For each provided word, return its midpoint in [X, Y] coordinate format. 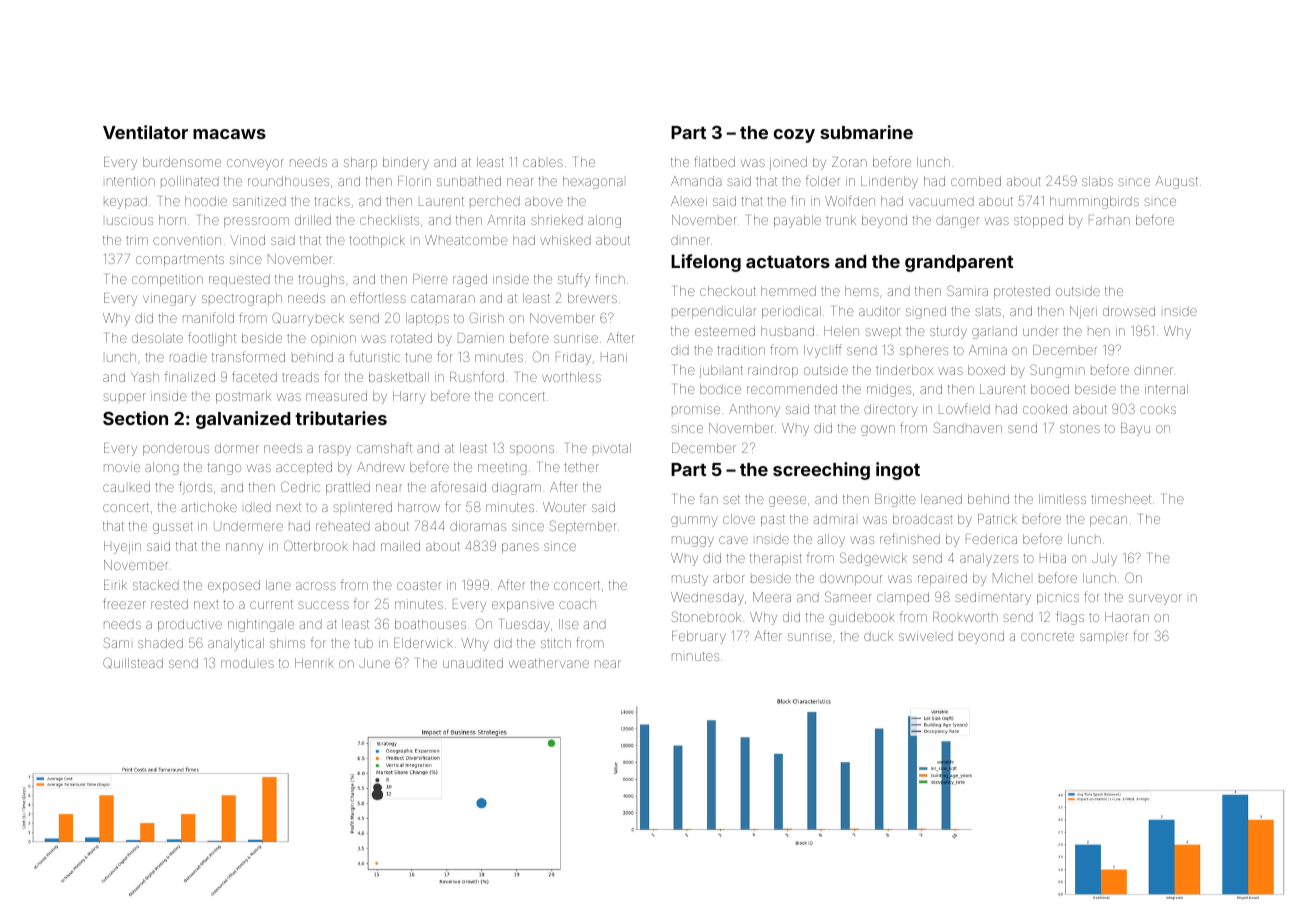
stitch [556, 643]
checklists [389, 220]
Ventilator [145, 132]
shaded [160, 643]
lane [278, 585]
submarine [866, 132]
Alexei [689, 201]
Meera [772, 597]
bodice [720, 389]
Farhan [1109, 220]
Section [135, 418]
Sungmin [1057, 371]
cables [543, 163]
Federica [991, 539]
